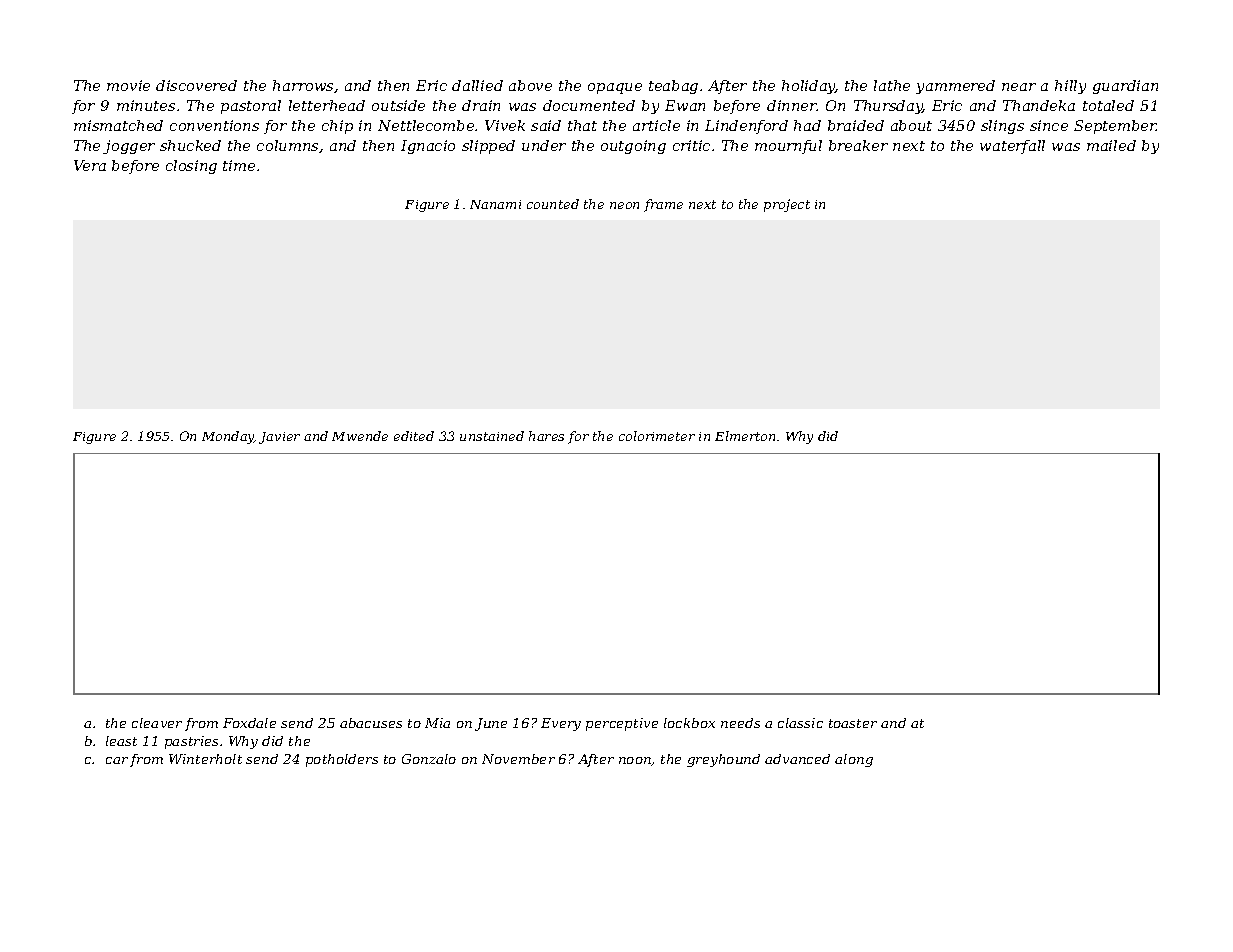  I want to click on needs, so click(740, 723).
